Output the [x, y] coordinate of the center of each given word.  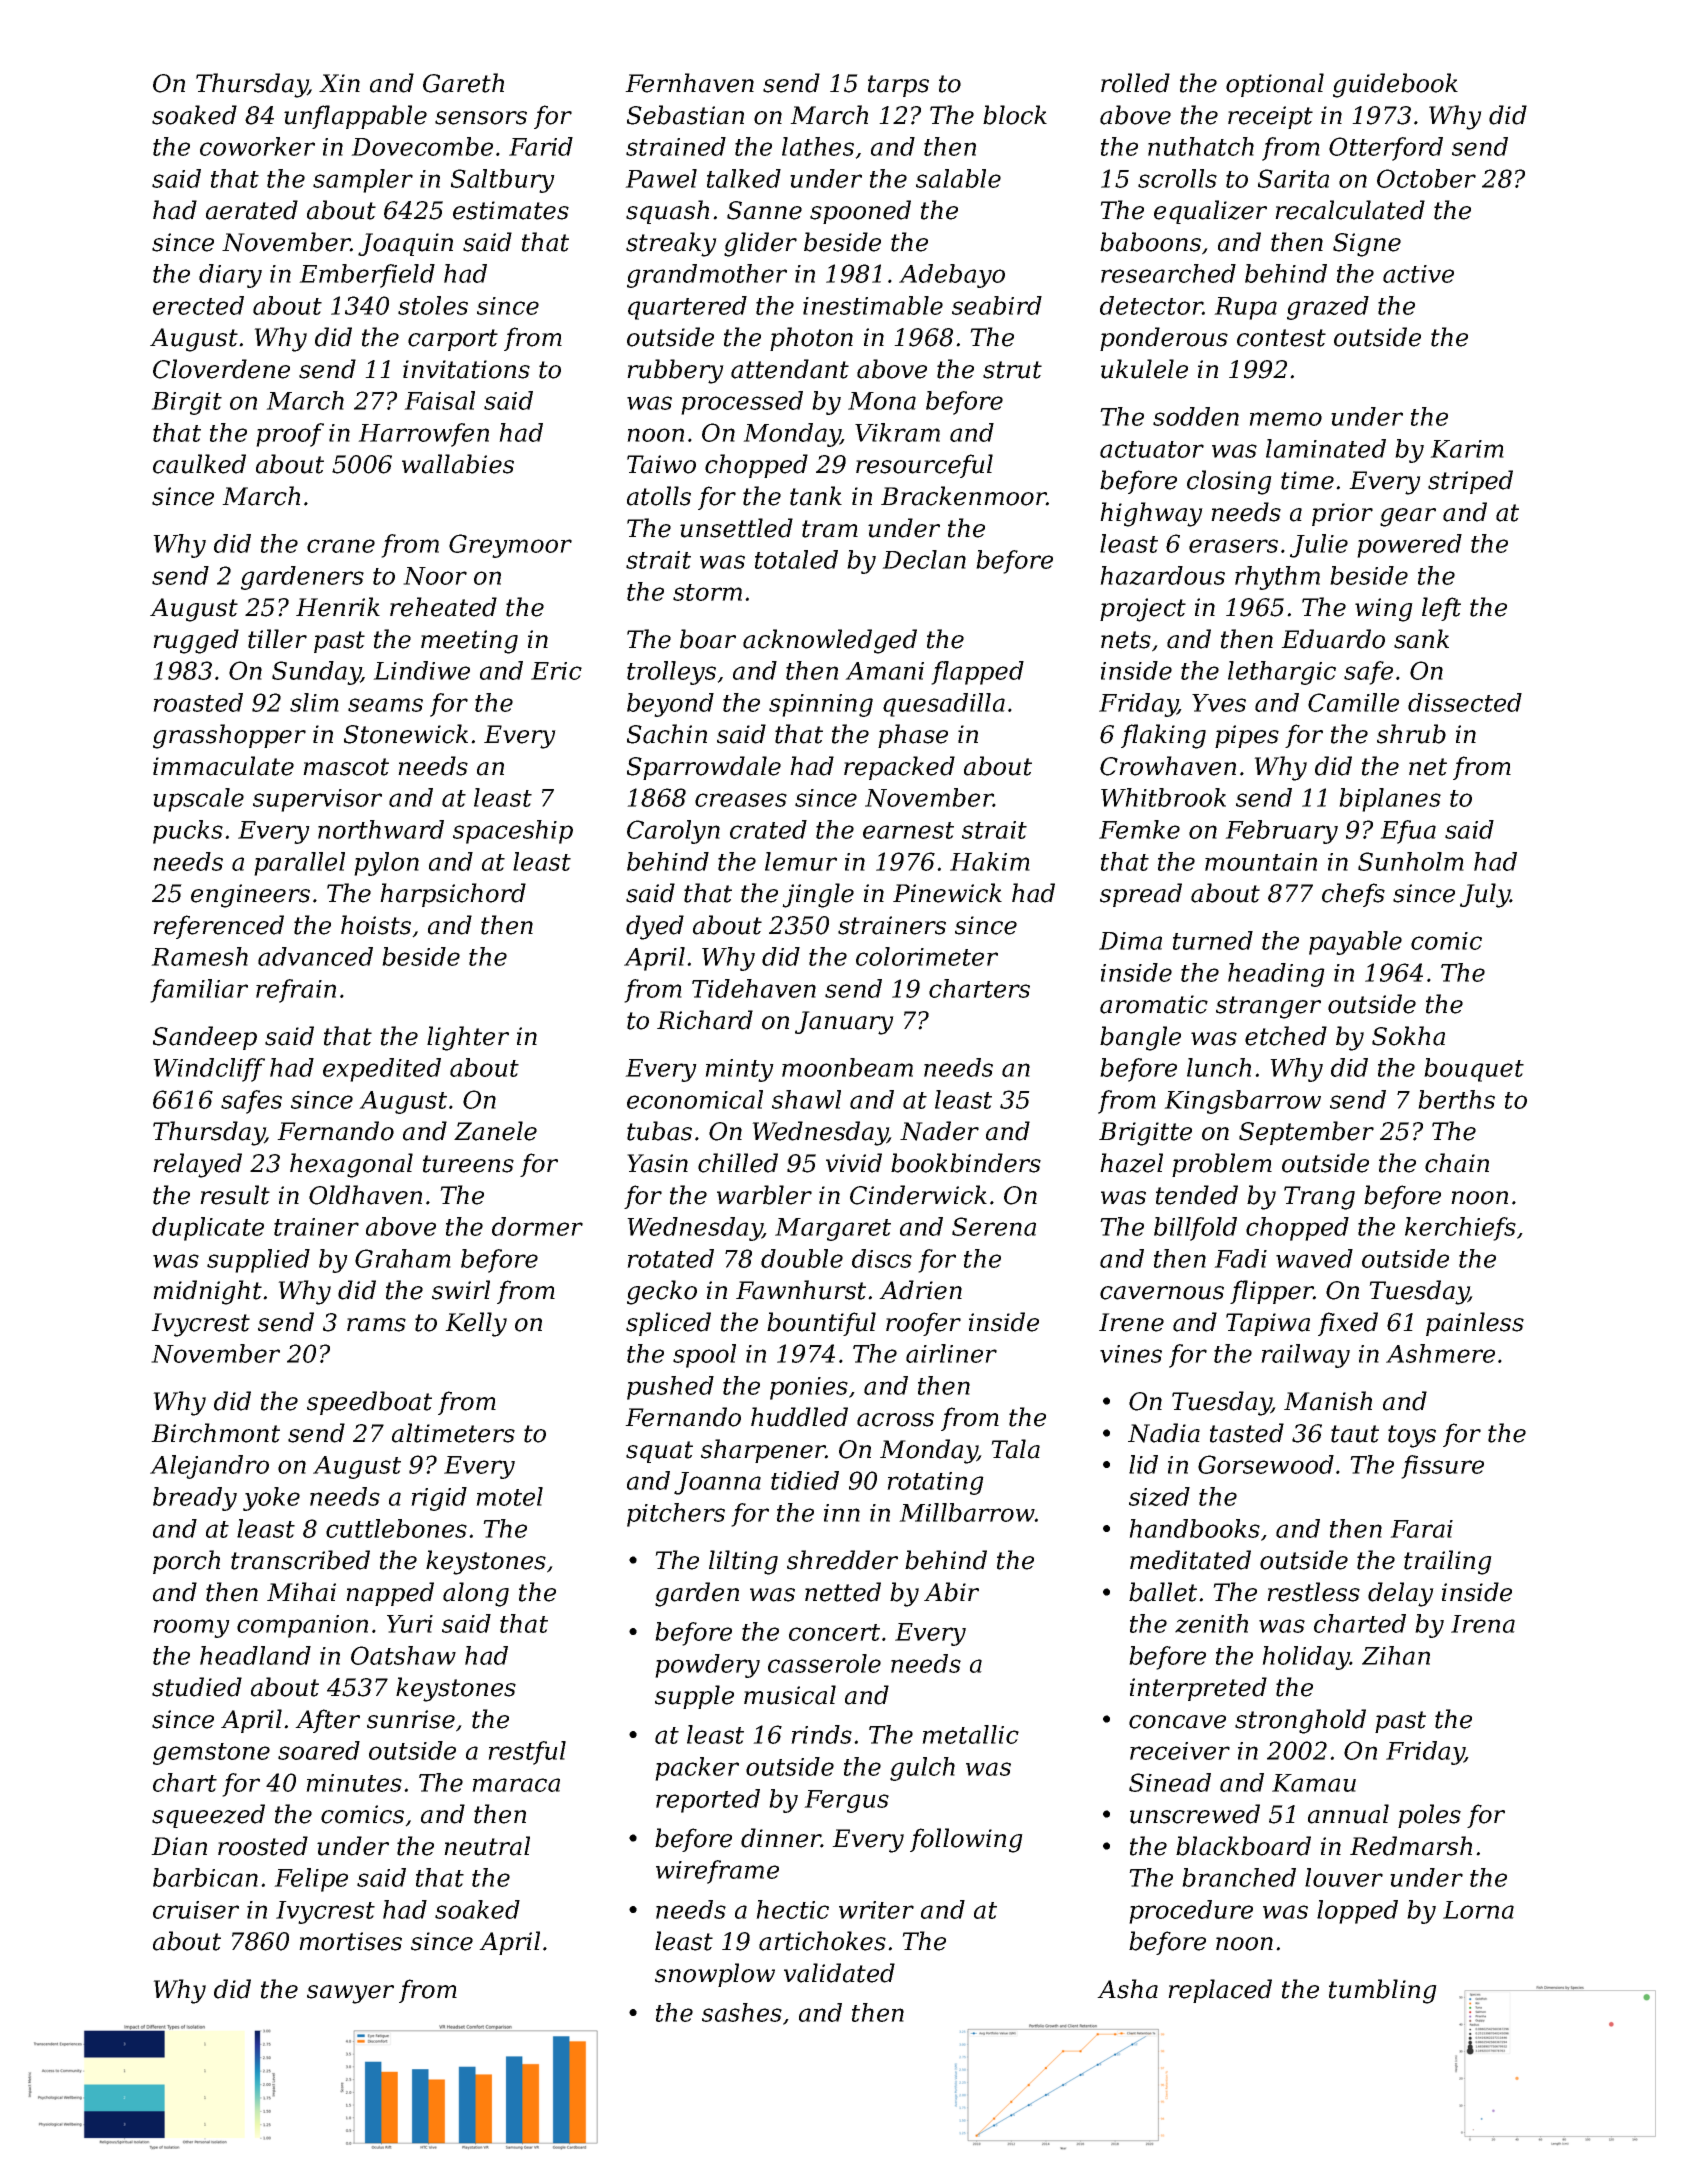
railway [1305, 1356]
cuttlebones [396, 1528]
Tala [1015, 1449]
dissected [1465, 702]
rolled [1135, 83]
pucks [188, 832]
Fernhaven [689, 83]
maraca [516, 1785]
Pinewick [947, 893]
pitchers [676, 1515]
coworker [257, 146]
